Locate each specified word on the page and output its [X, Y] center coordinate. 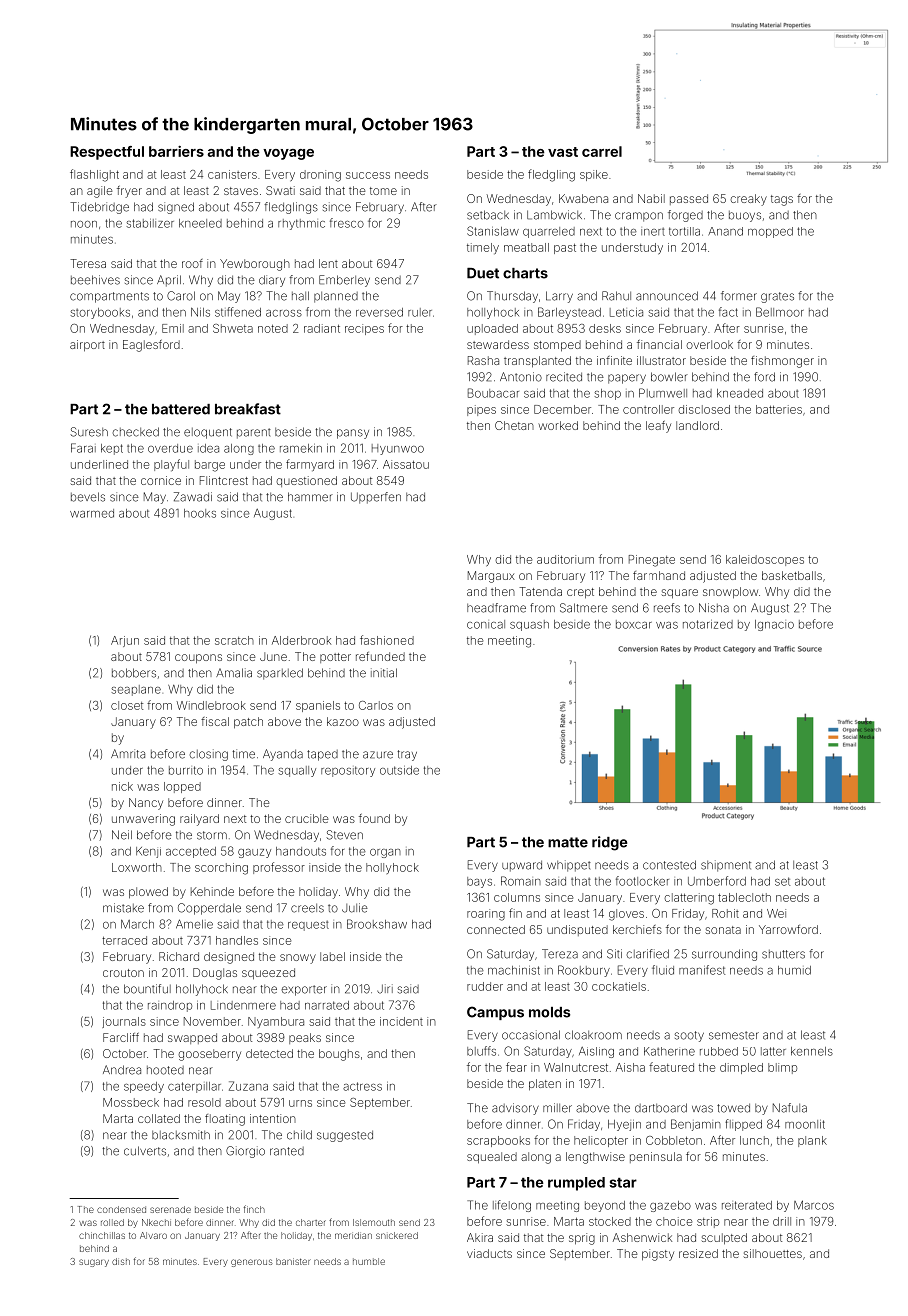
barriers [176, 151]
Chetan [514, 425]
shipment [726, 866]
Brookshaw [377, 924]
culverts [145, 1151]
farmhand [659, 575]
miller [557, 1108]
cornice [161, 480]
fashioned [387, 640]
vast [563, 152]
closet [127, 705]
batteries [779, 409]
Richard [179, 956]
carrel [602, 151]
